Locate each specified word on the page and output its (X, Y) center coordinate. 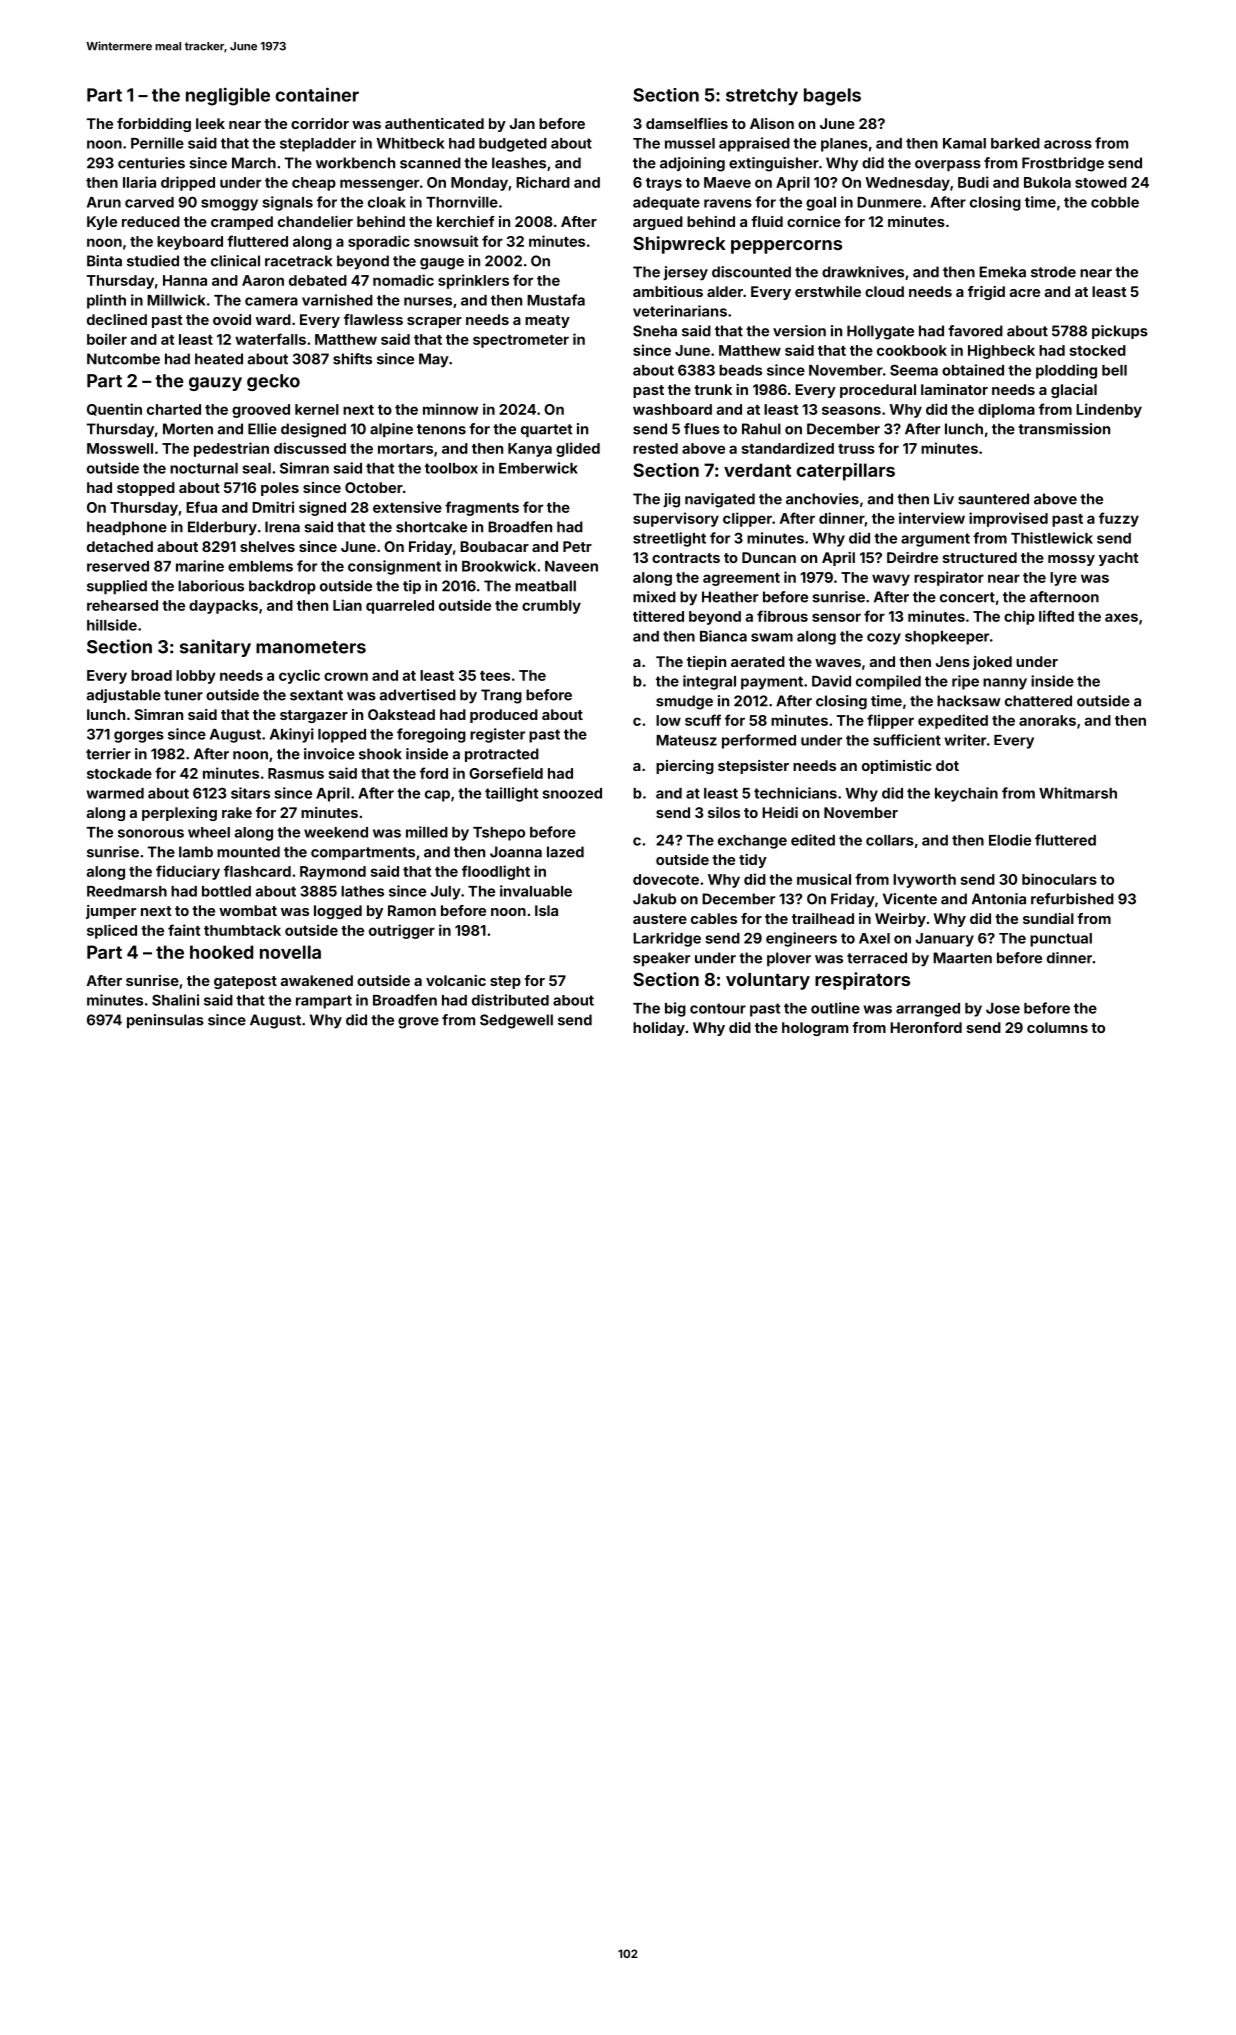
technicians (795, 793)
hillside (112, 625)
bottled (226, 891)
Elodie (1010, 840)
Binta (104, 261)
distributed (510, 1000)
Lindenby (1109, 410)
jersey (685, 273)
